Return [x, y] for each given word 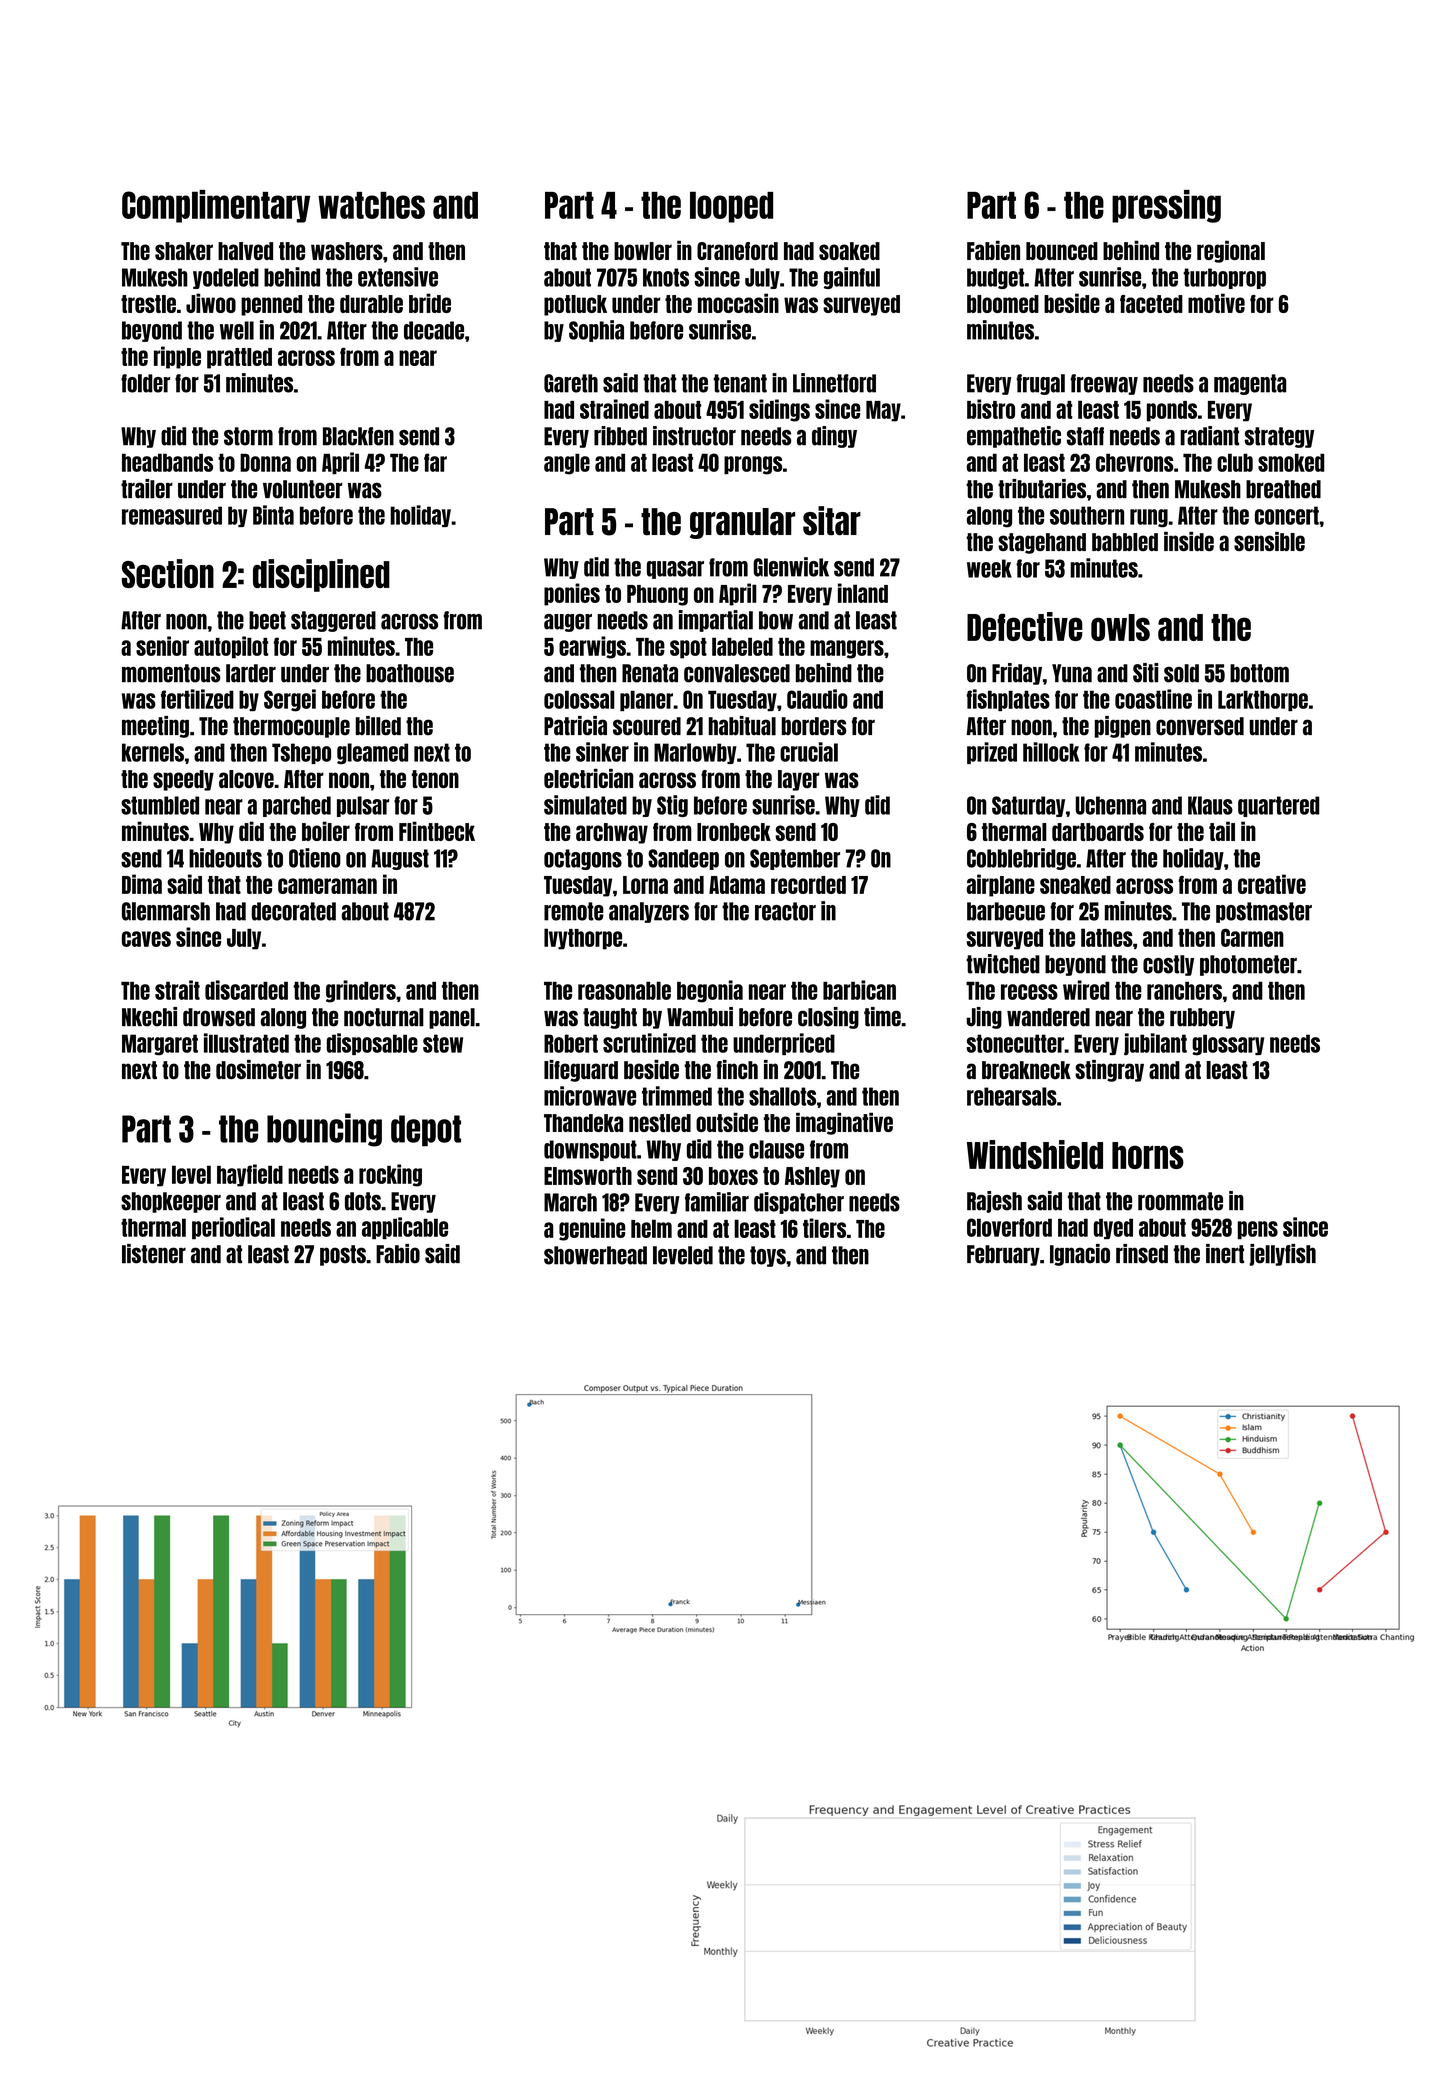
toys [768, 1256]
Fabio [398, 1254]
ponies [572, 594]
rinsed [1142, 1254]
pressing [1166, 206]
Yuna [1072, 673]
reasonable [624, 990]
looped [731, 207]
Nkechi [149, 1017]
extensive [398, 277]
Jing [984, 1018]
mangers [847, 649]
